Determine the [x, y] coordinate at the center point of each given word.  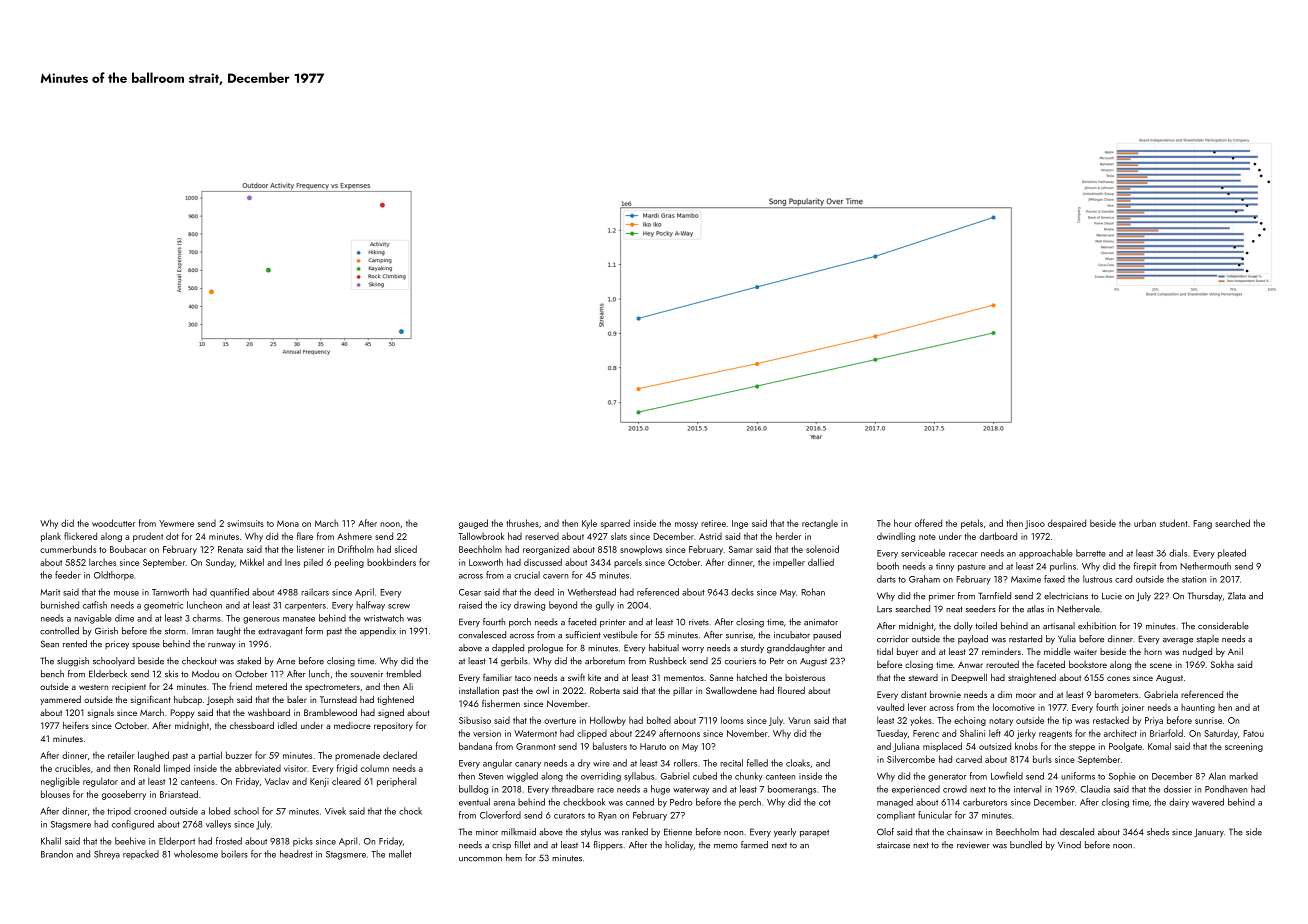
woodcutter [113, 523]
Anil [1235, 651]
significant [150, 700]
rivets [699, 622]
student [1173, 523]
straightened [1032, 678]
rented [75, 644]
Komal [1159, 746]
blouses [55, 794]
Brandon [57, 854]
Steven [491, 776]
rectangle [820, 524]
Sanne [721, 677]
